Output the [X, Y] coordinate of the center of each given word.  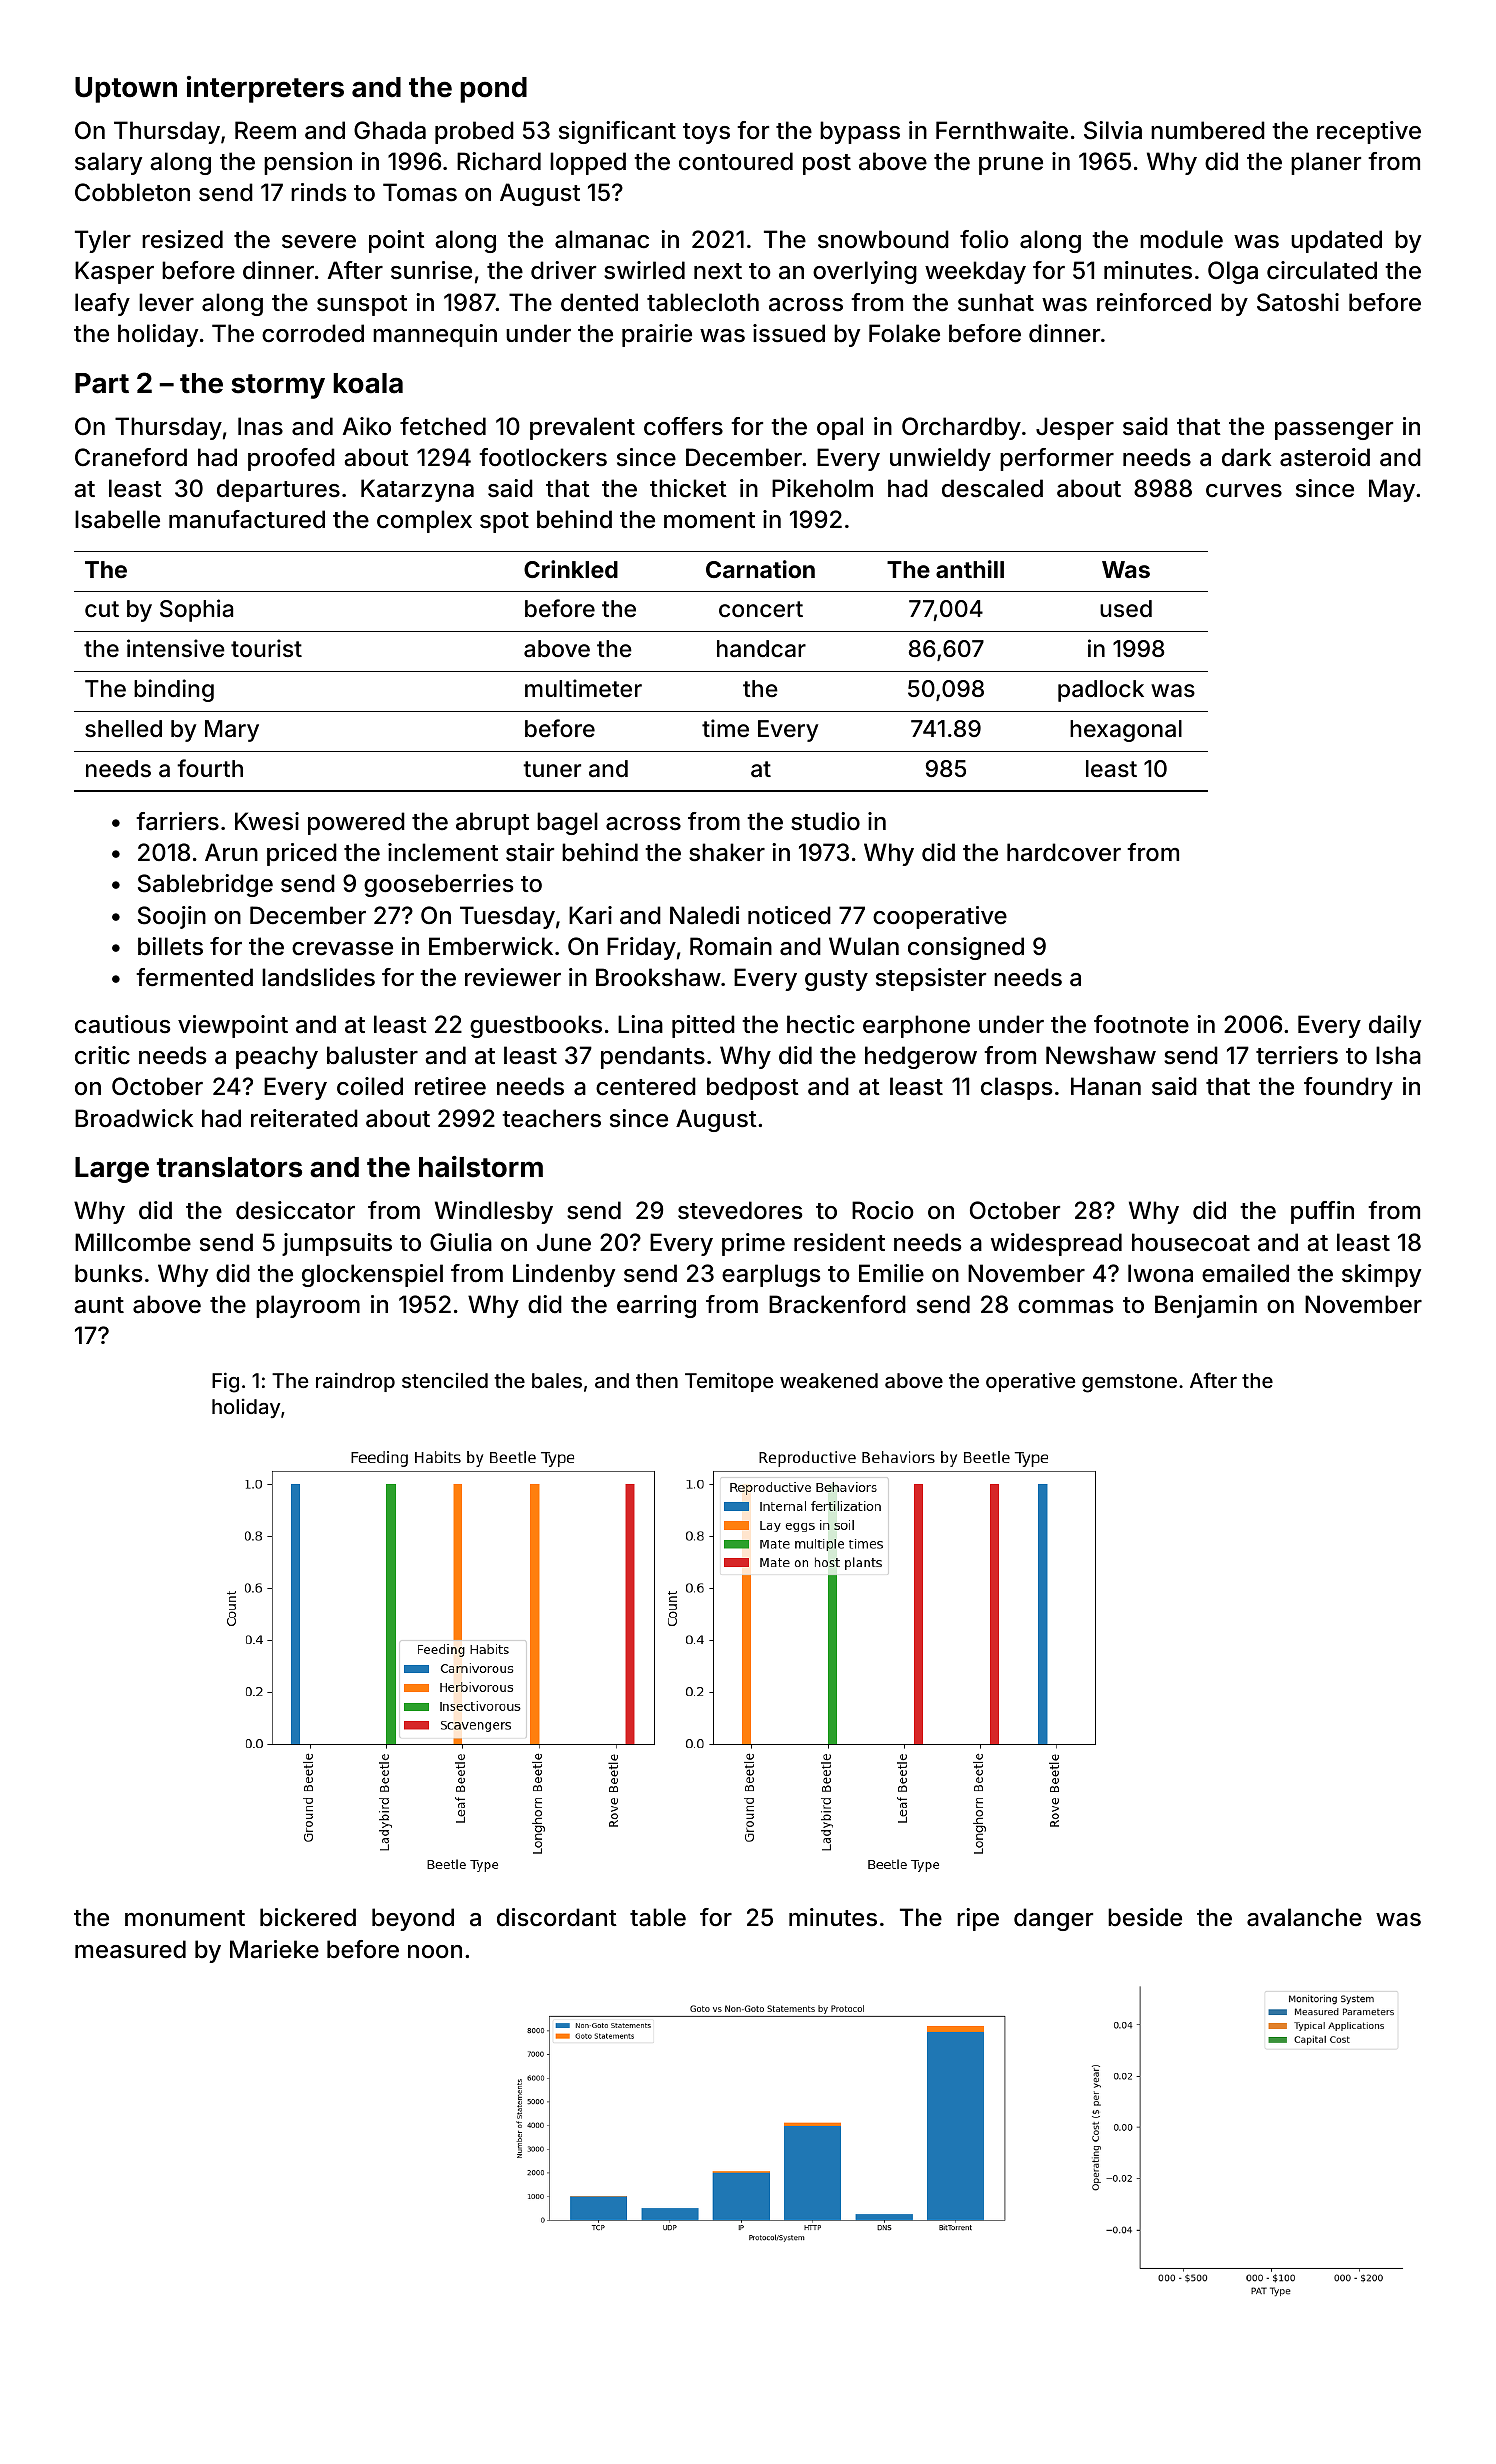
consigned [966, 948]
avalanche [1304, 1917]
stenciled [445, 1380]
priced [302, 854]
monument [185, 1918]
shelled [123, 729]
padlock [1101, 691]
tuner [552, 769]
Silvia [1113, 130]
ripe [978, 1919]
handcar [761, 649]
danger [1053, 1919]
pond [493, 90]
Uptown [126, 90]
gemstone [1129, 1383]
